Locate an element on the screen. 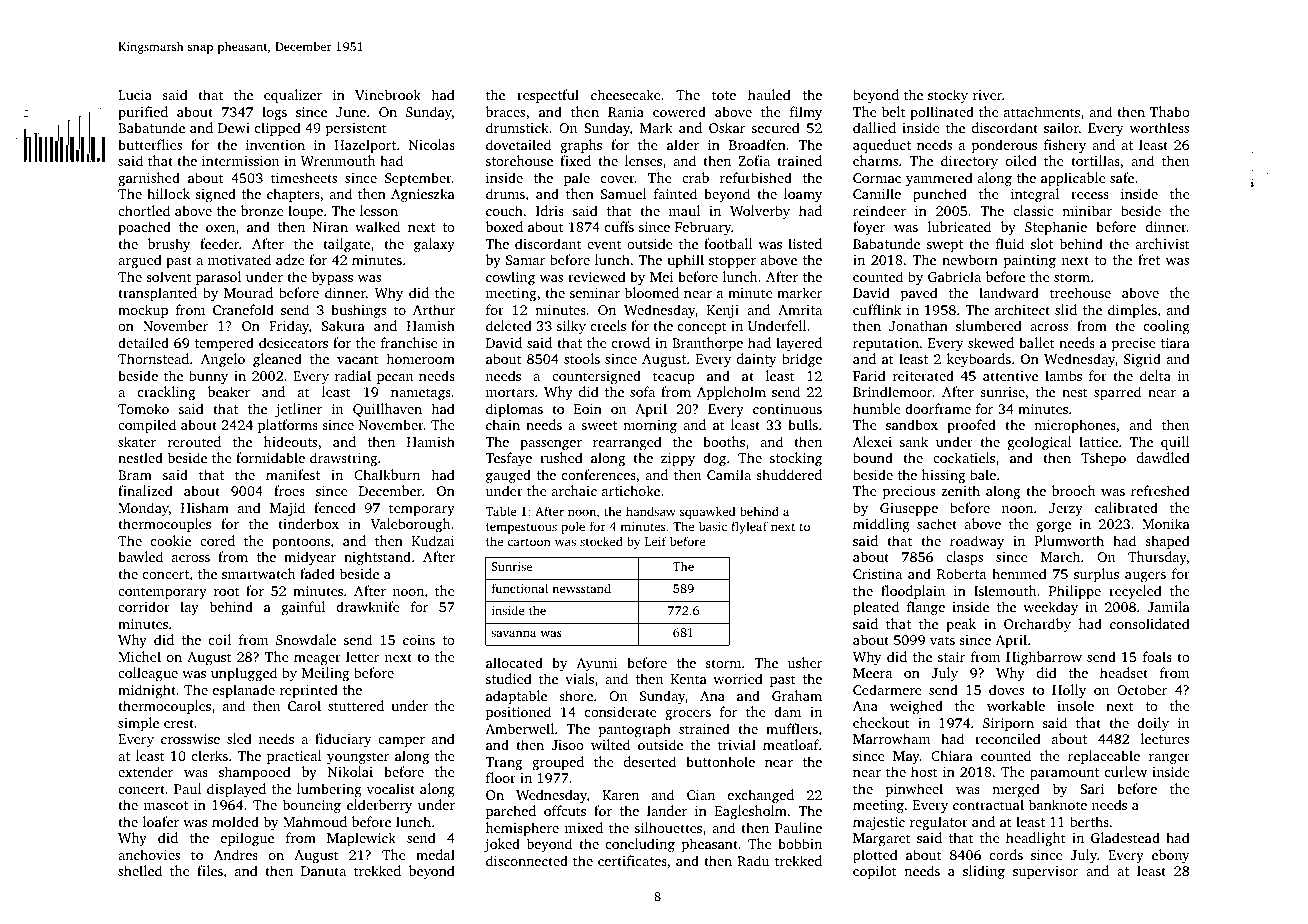  bawled is located at coordinates (140, 556).
